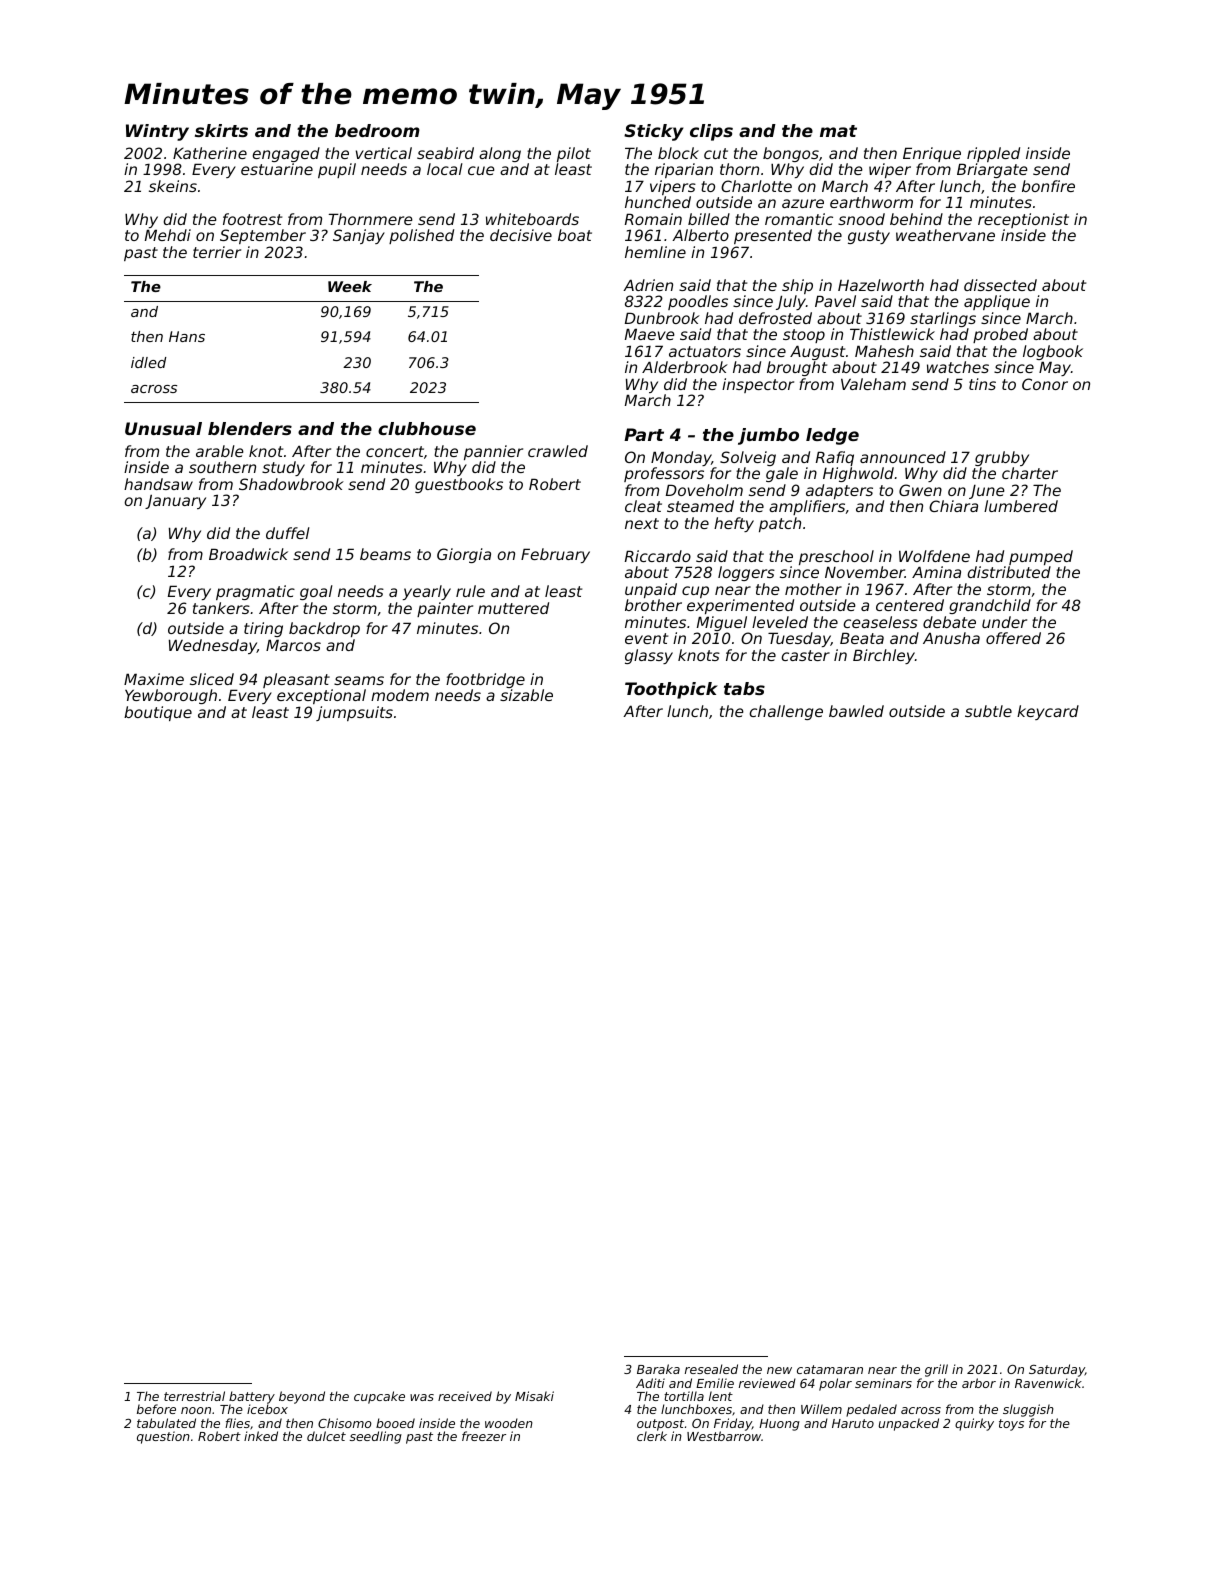  I want to click on under, so click(1004, 622).
